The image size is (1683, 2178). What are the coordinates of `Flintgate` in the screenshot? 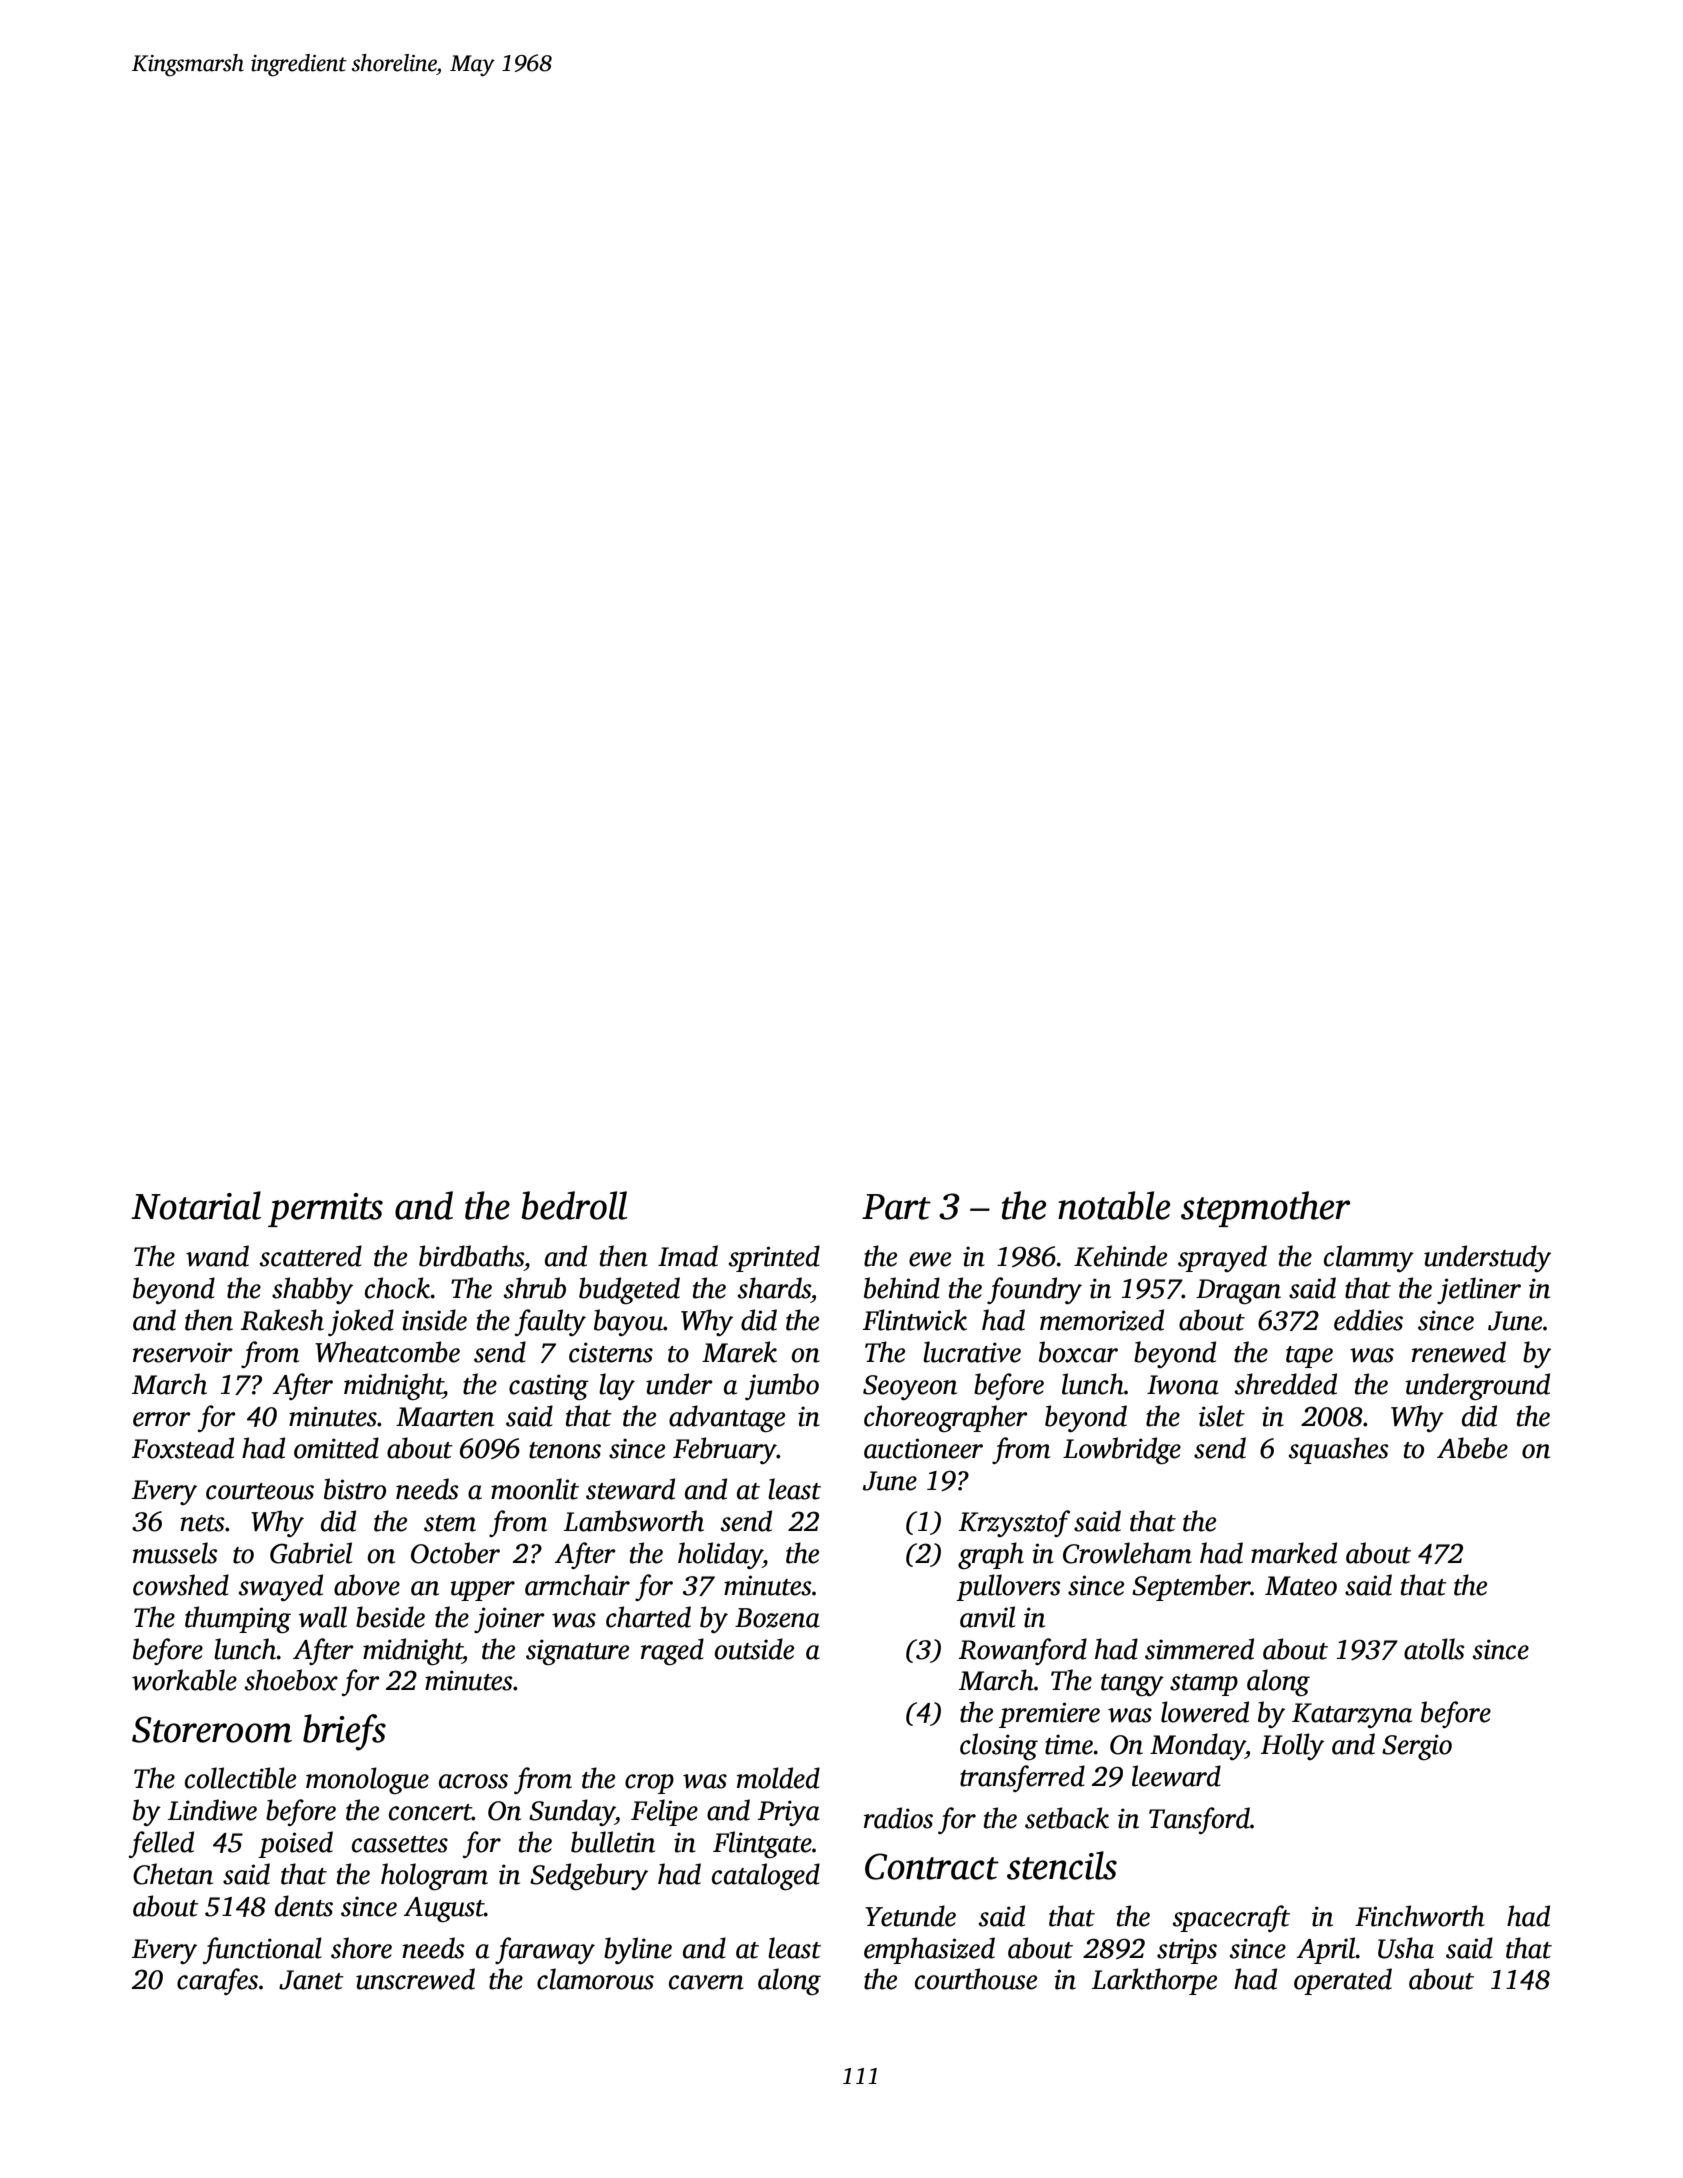 It's located at (762, 1844).
